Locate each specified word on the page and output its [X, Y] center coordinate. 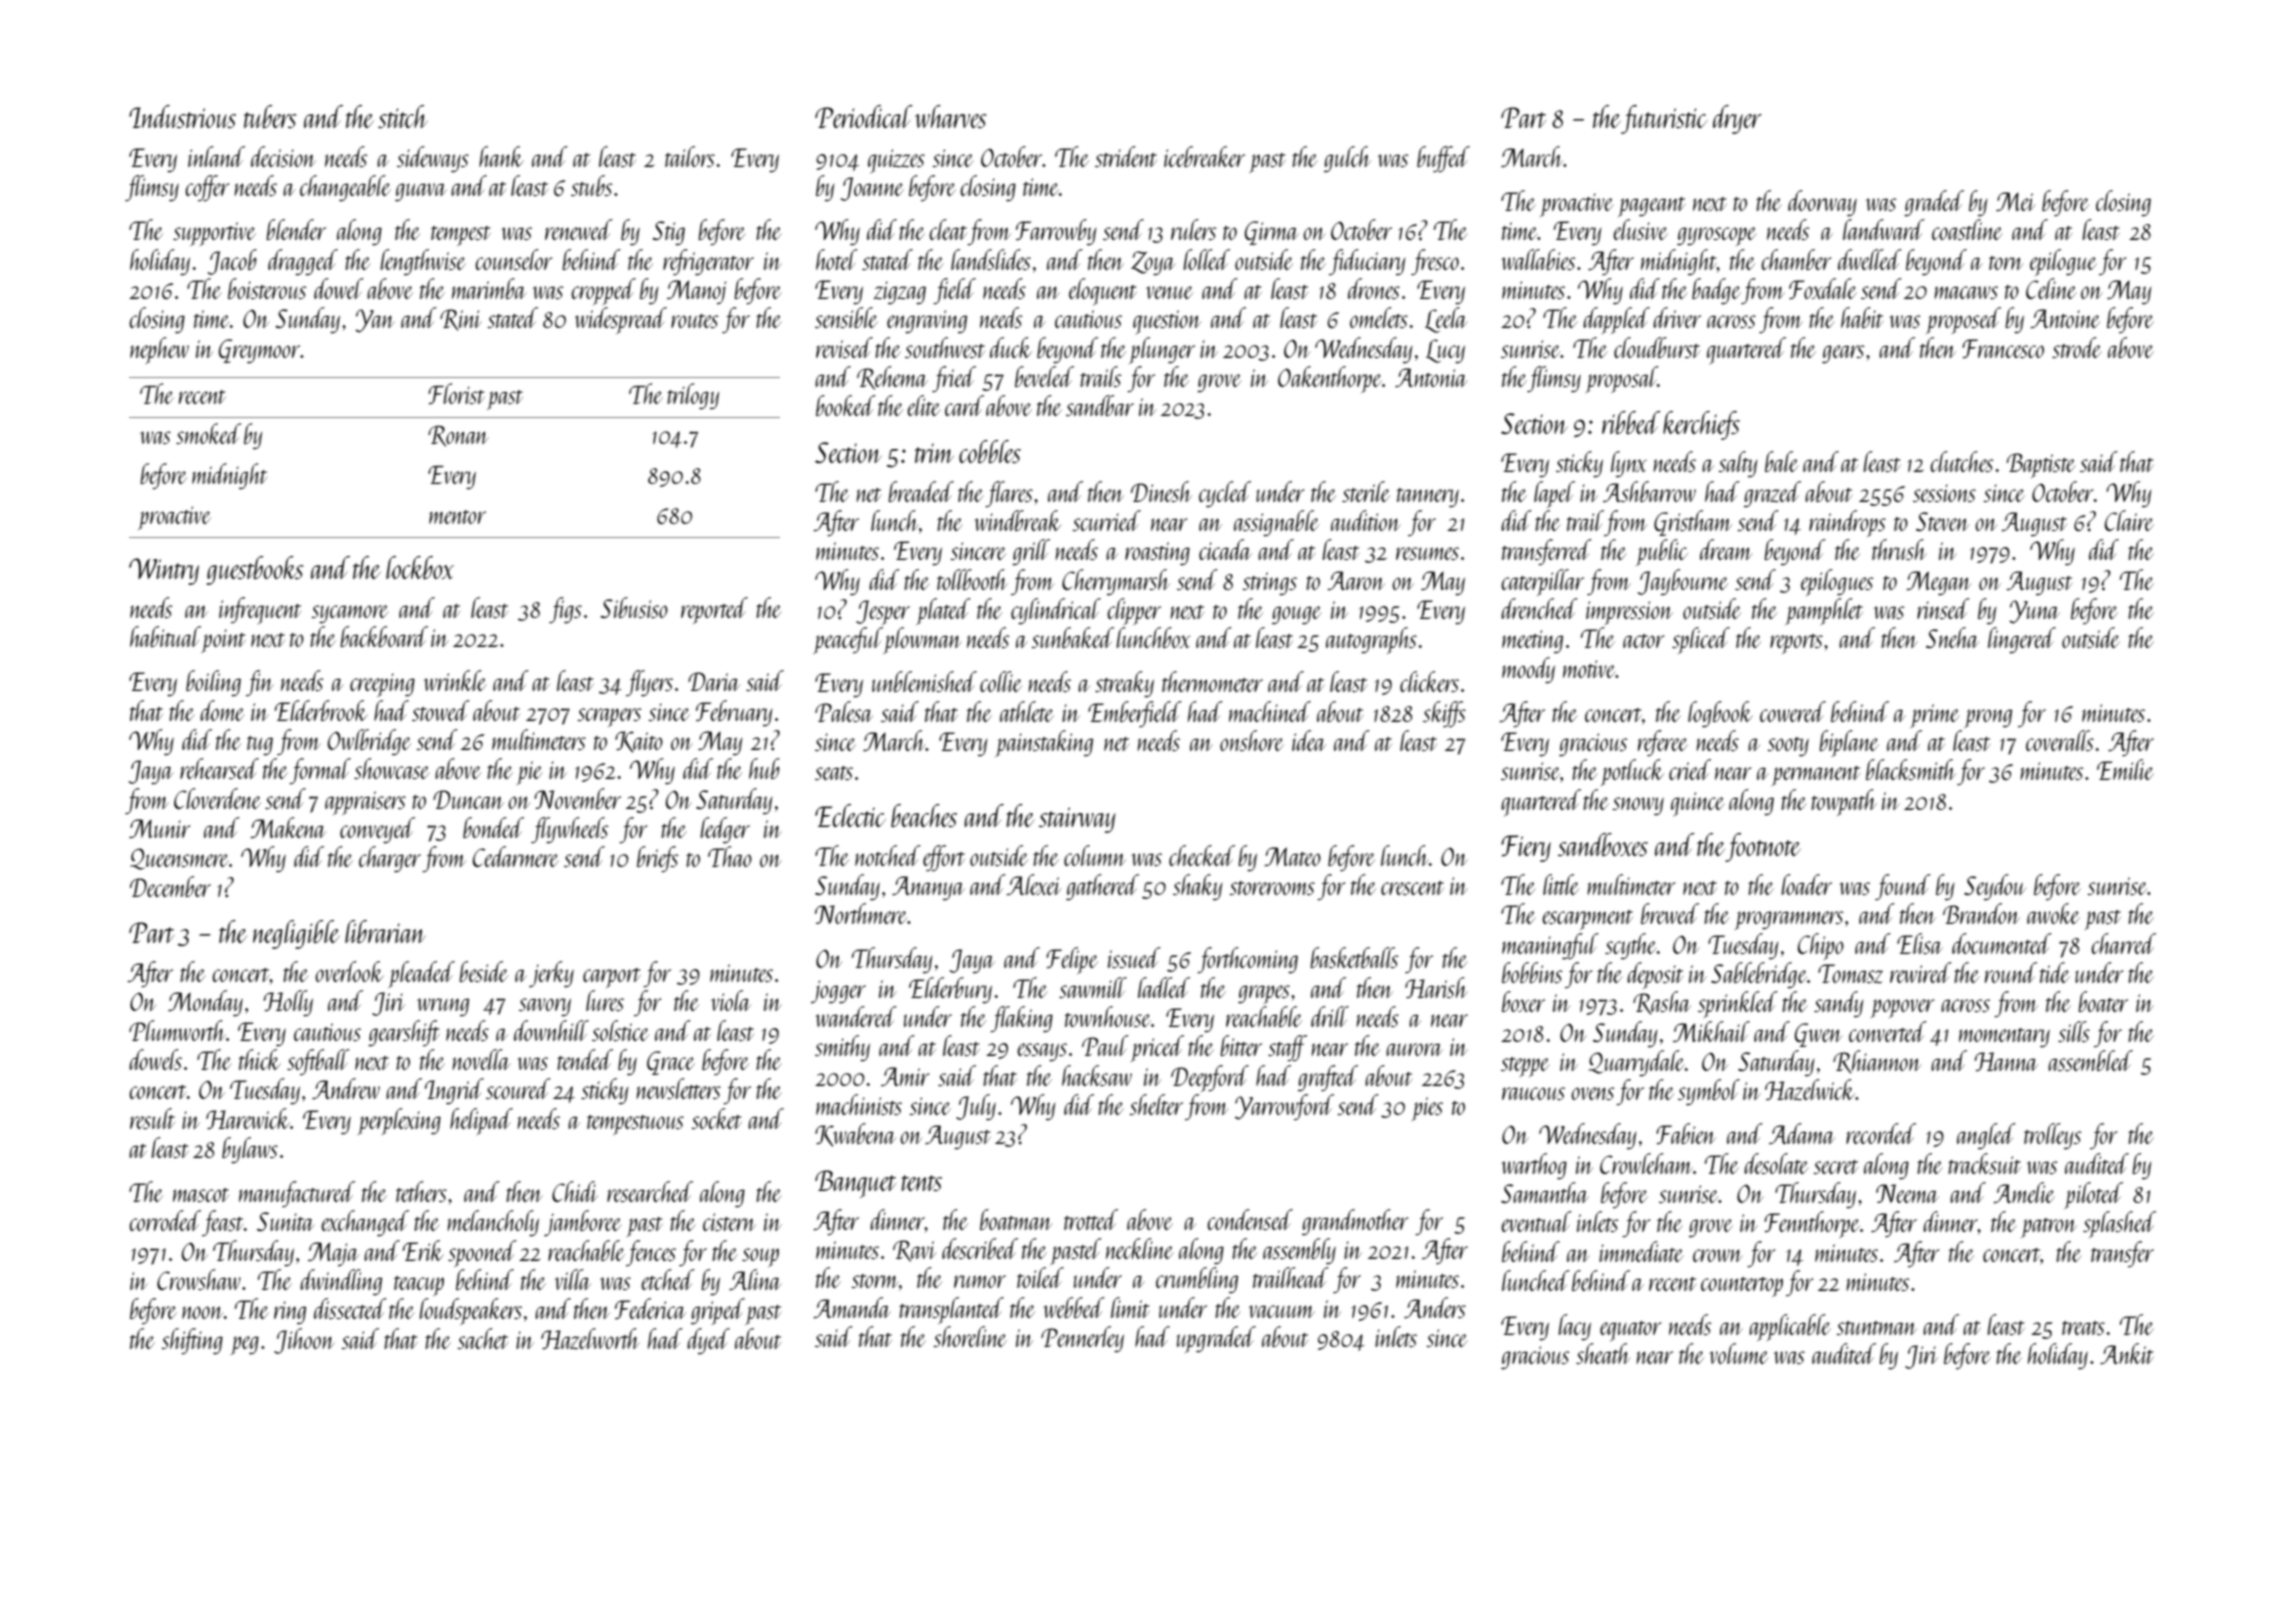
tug [260, 745]
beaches [924, 815]
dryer [1737, 119]
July [976, 1107]
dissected [350, 1308]
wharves [951, 116]
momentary [2004, 1037]
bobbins [1532, 972]
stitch [403, 116]
